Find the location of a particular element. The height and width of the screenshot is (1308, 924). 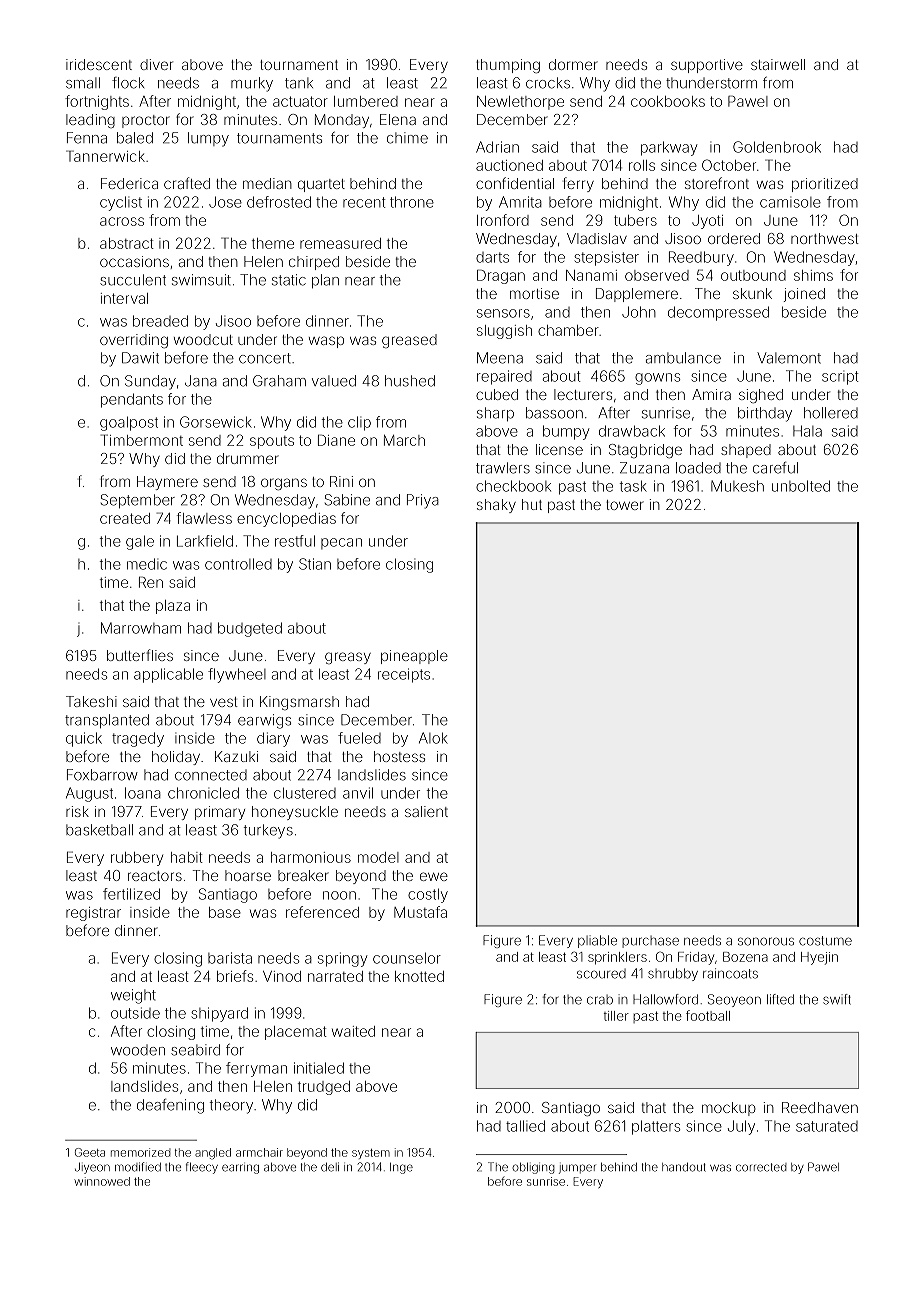

Seoyeon is located at coordinates (734, 1000).
